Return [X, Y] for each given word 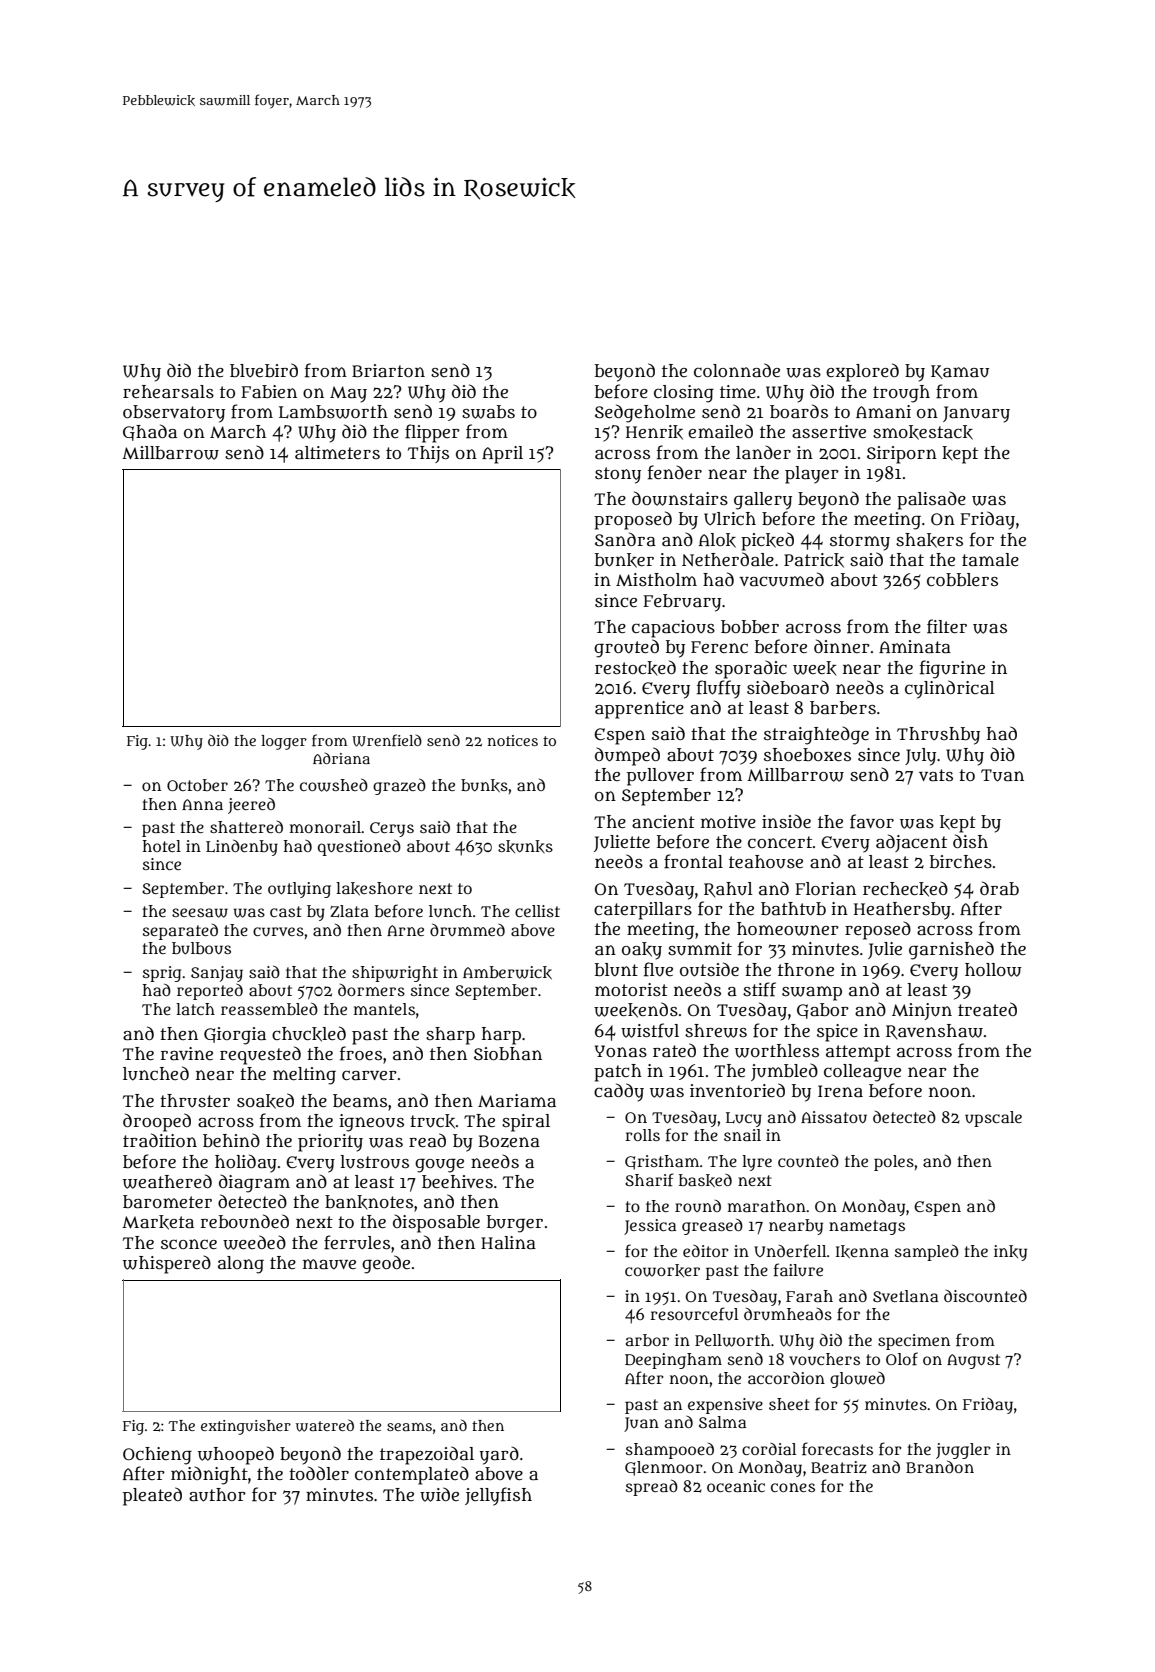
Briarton [388, 370]
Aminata [915, 647]
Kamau [960, 372]
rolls [642, 1135]
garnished [951, 950]
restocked [635, 667]
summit [700, 949]
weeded [254, 1242]
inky [1010, 1253]
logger [284, 742]
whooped [236, 1455]
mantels [384, 1009]
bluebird [264, 370]
